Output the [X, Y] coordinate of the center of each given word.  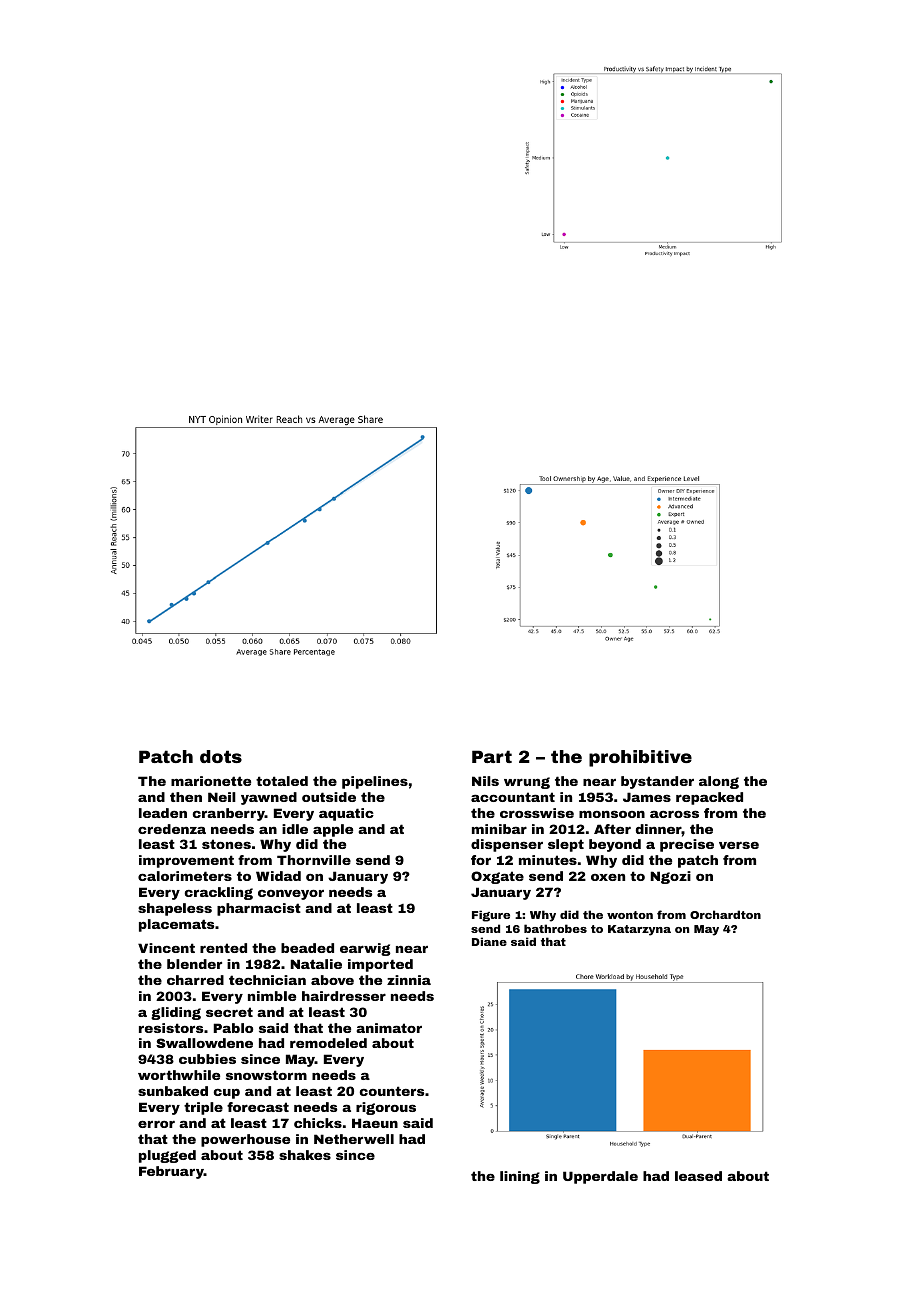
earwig [365, 949]
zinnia [409, 980]
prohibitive [640, 758]
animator [389, 1028]
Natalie [316, 964]
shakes [305, 1155]
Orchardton [725, 914]
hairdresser [344, 996]
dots [221, 756]
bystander [657, 782]
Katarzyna [639, 930]
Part [492, 756]
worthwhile [179, 1075]
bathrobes [555, 928]
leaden [163, 813]
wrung [527, 783]
